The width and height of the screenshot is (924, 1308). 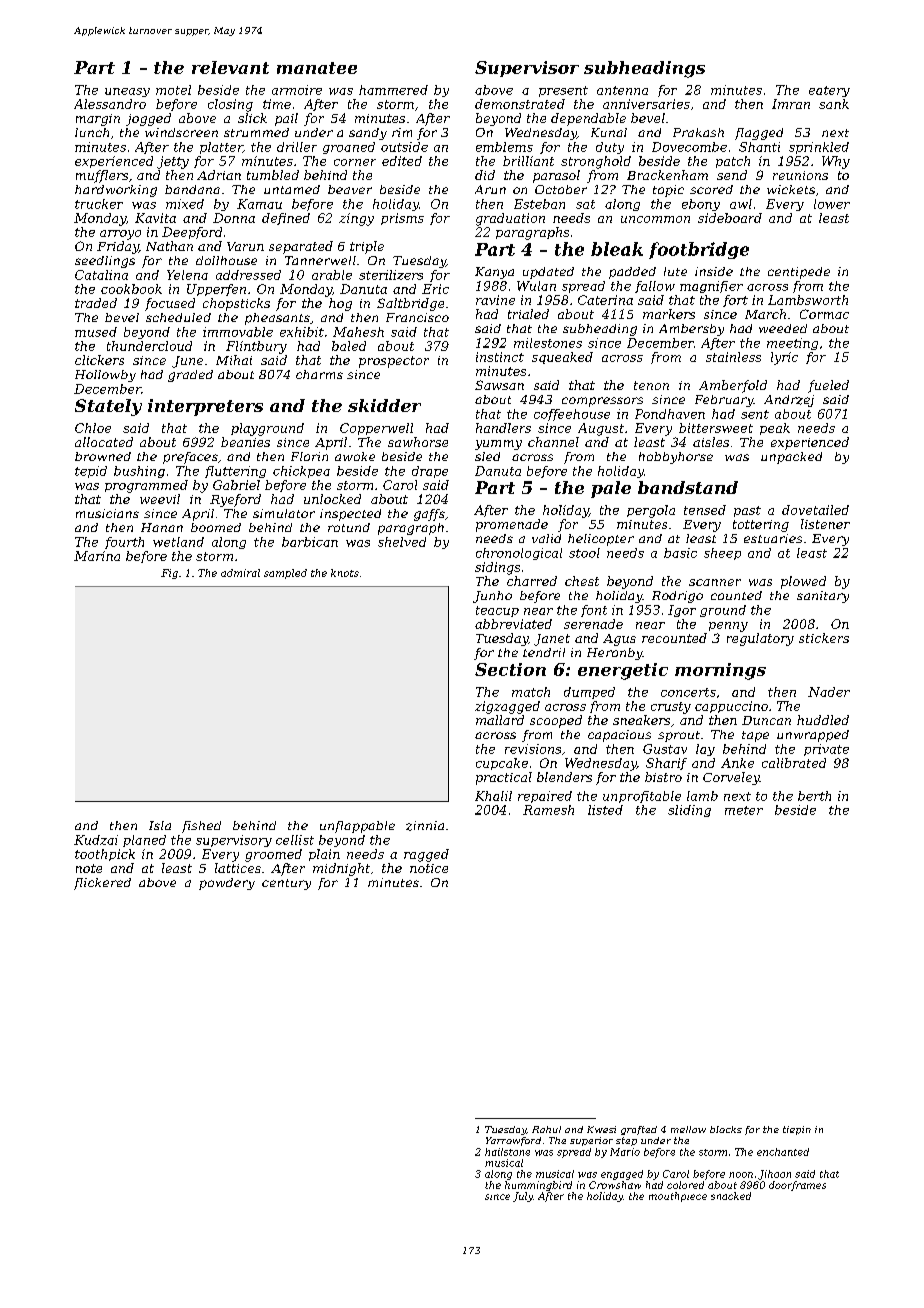 I want to click on Kanya, so click(x=494, y=273).
